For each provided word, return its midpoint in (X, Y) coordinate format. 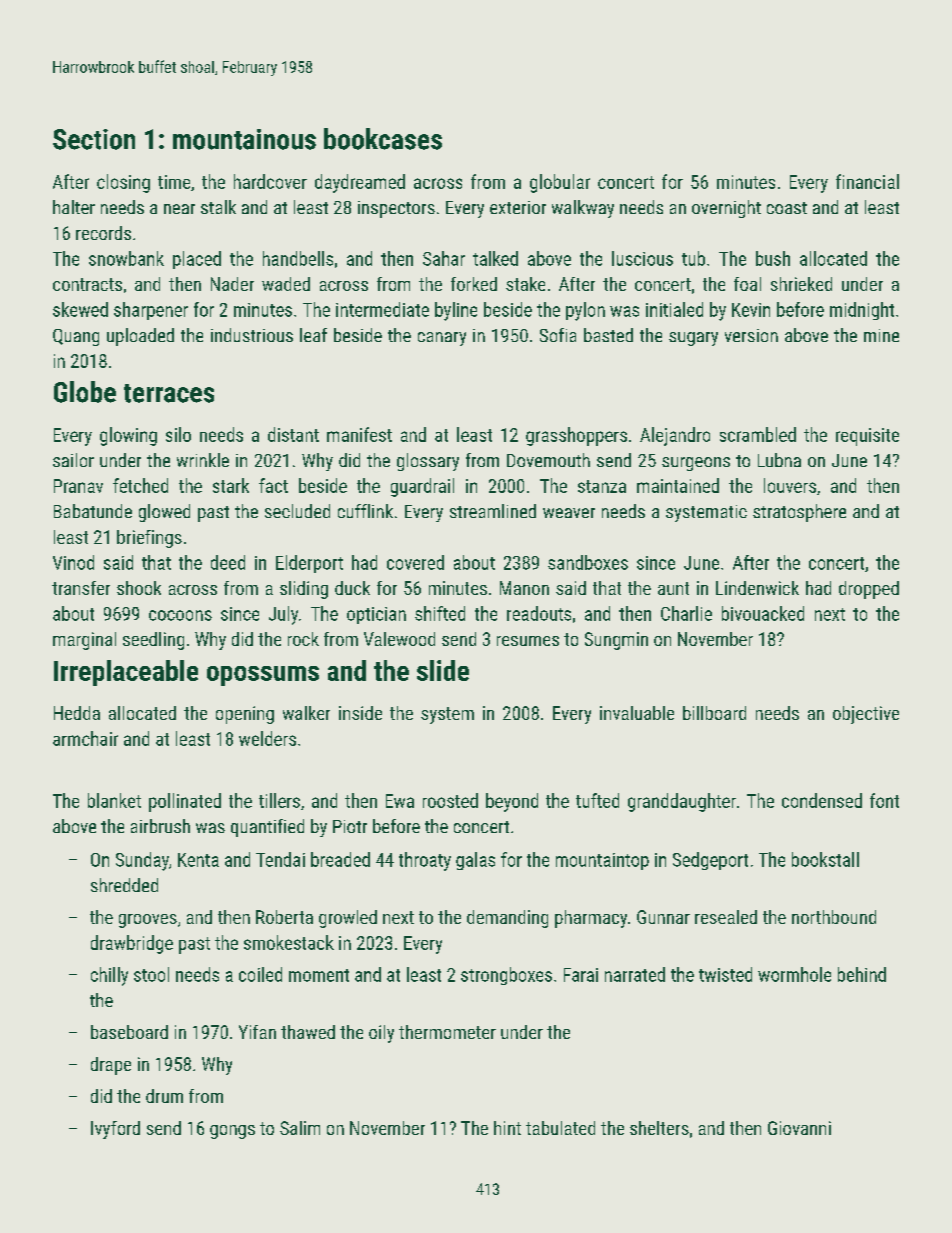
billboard (714, 713)
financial (867, 181)
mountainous (244, 139)
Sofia (558, 335)
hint (507, 1128)
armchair (85, 738)
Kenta (198, 860)
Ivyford (115, 1130)
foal (747, 284)
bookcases (383, 139)
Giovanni (799, 1128)
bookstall (825, 859)
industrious (252, 335)
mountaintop (602, 861)
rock (303, 639)
